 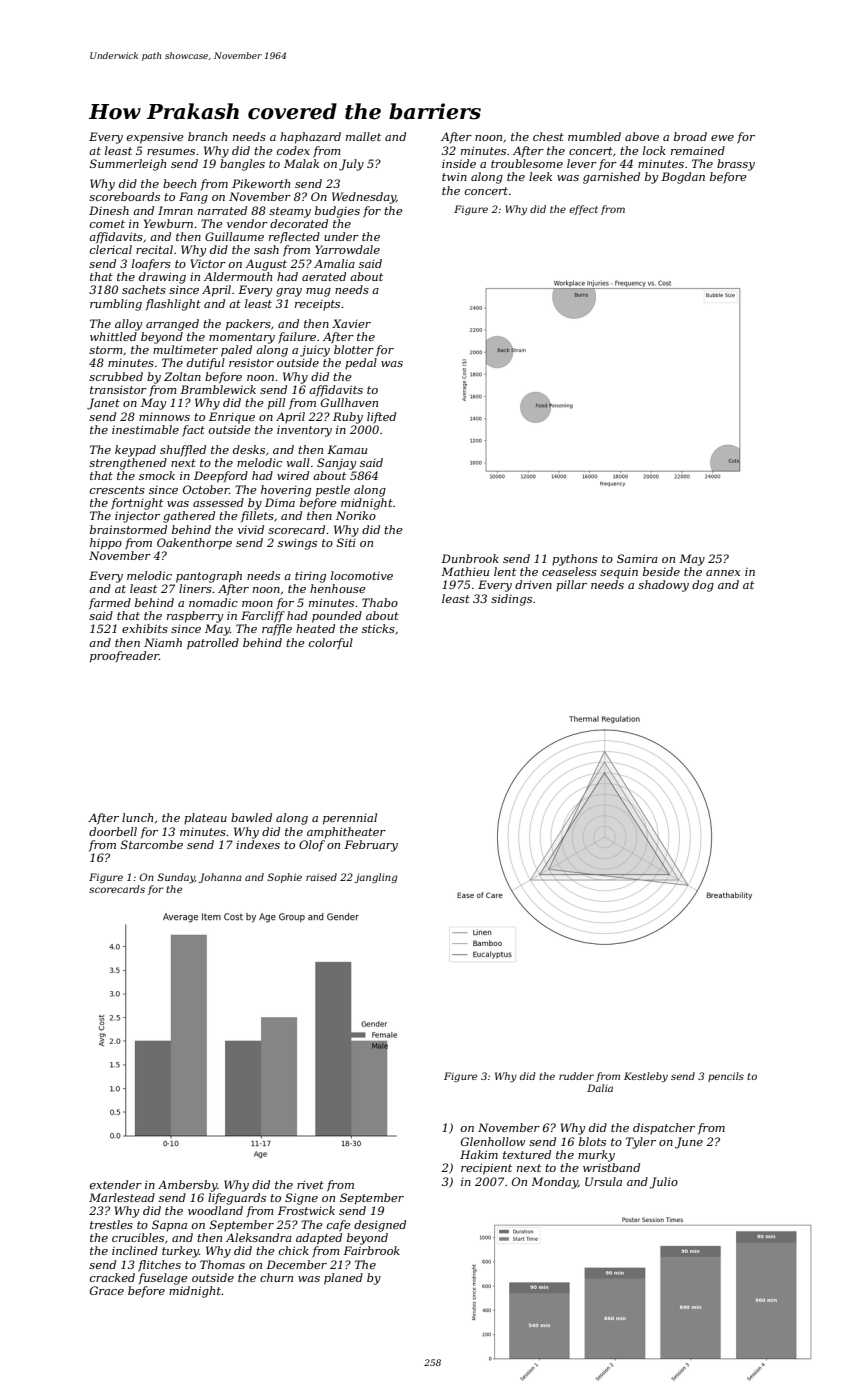 What do you see at coordinates (511, 600) in the screenshot?
I see `sidings` at bounding box center [511, 600].
